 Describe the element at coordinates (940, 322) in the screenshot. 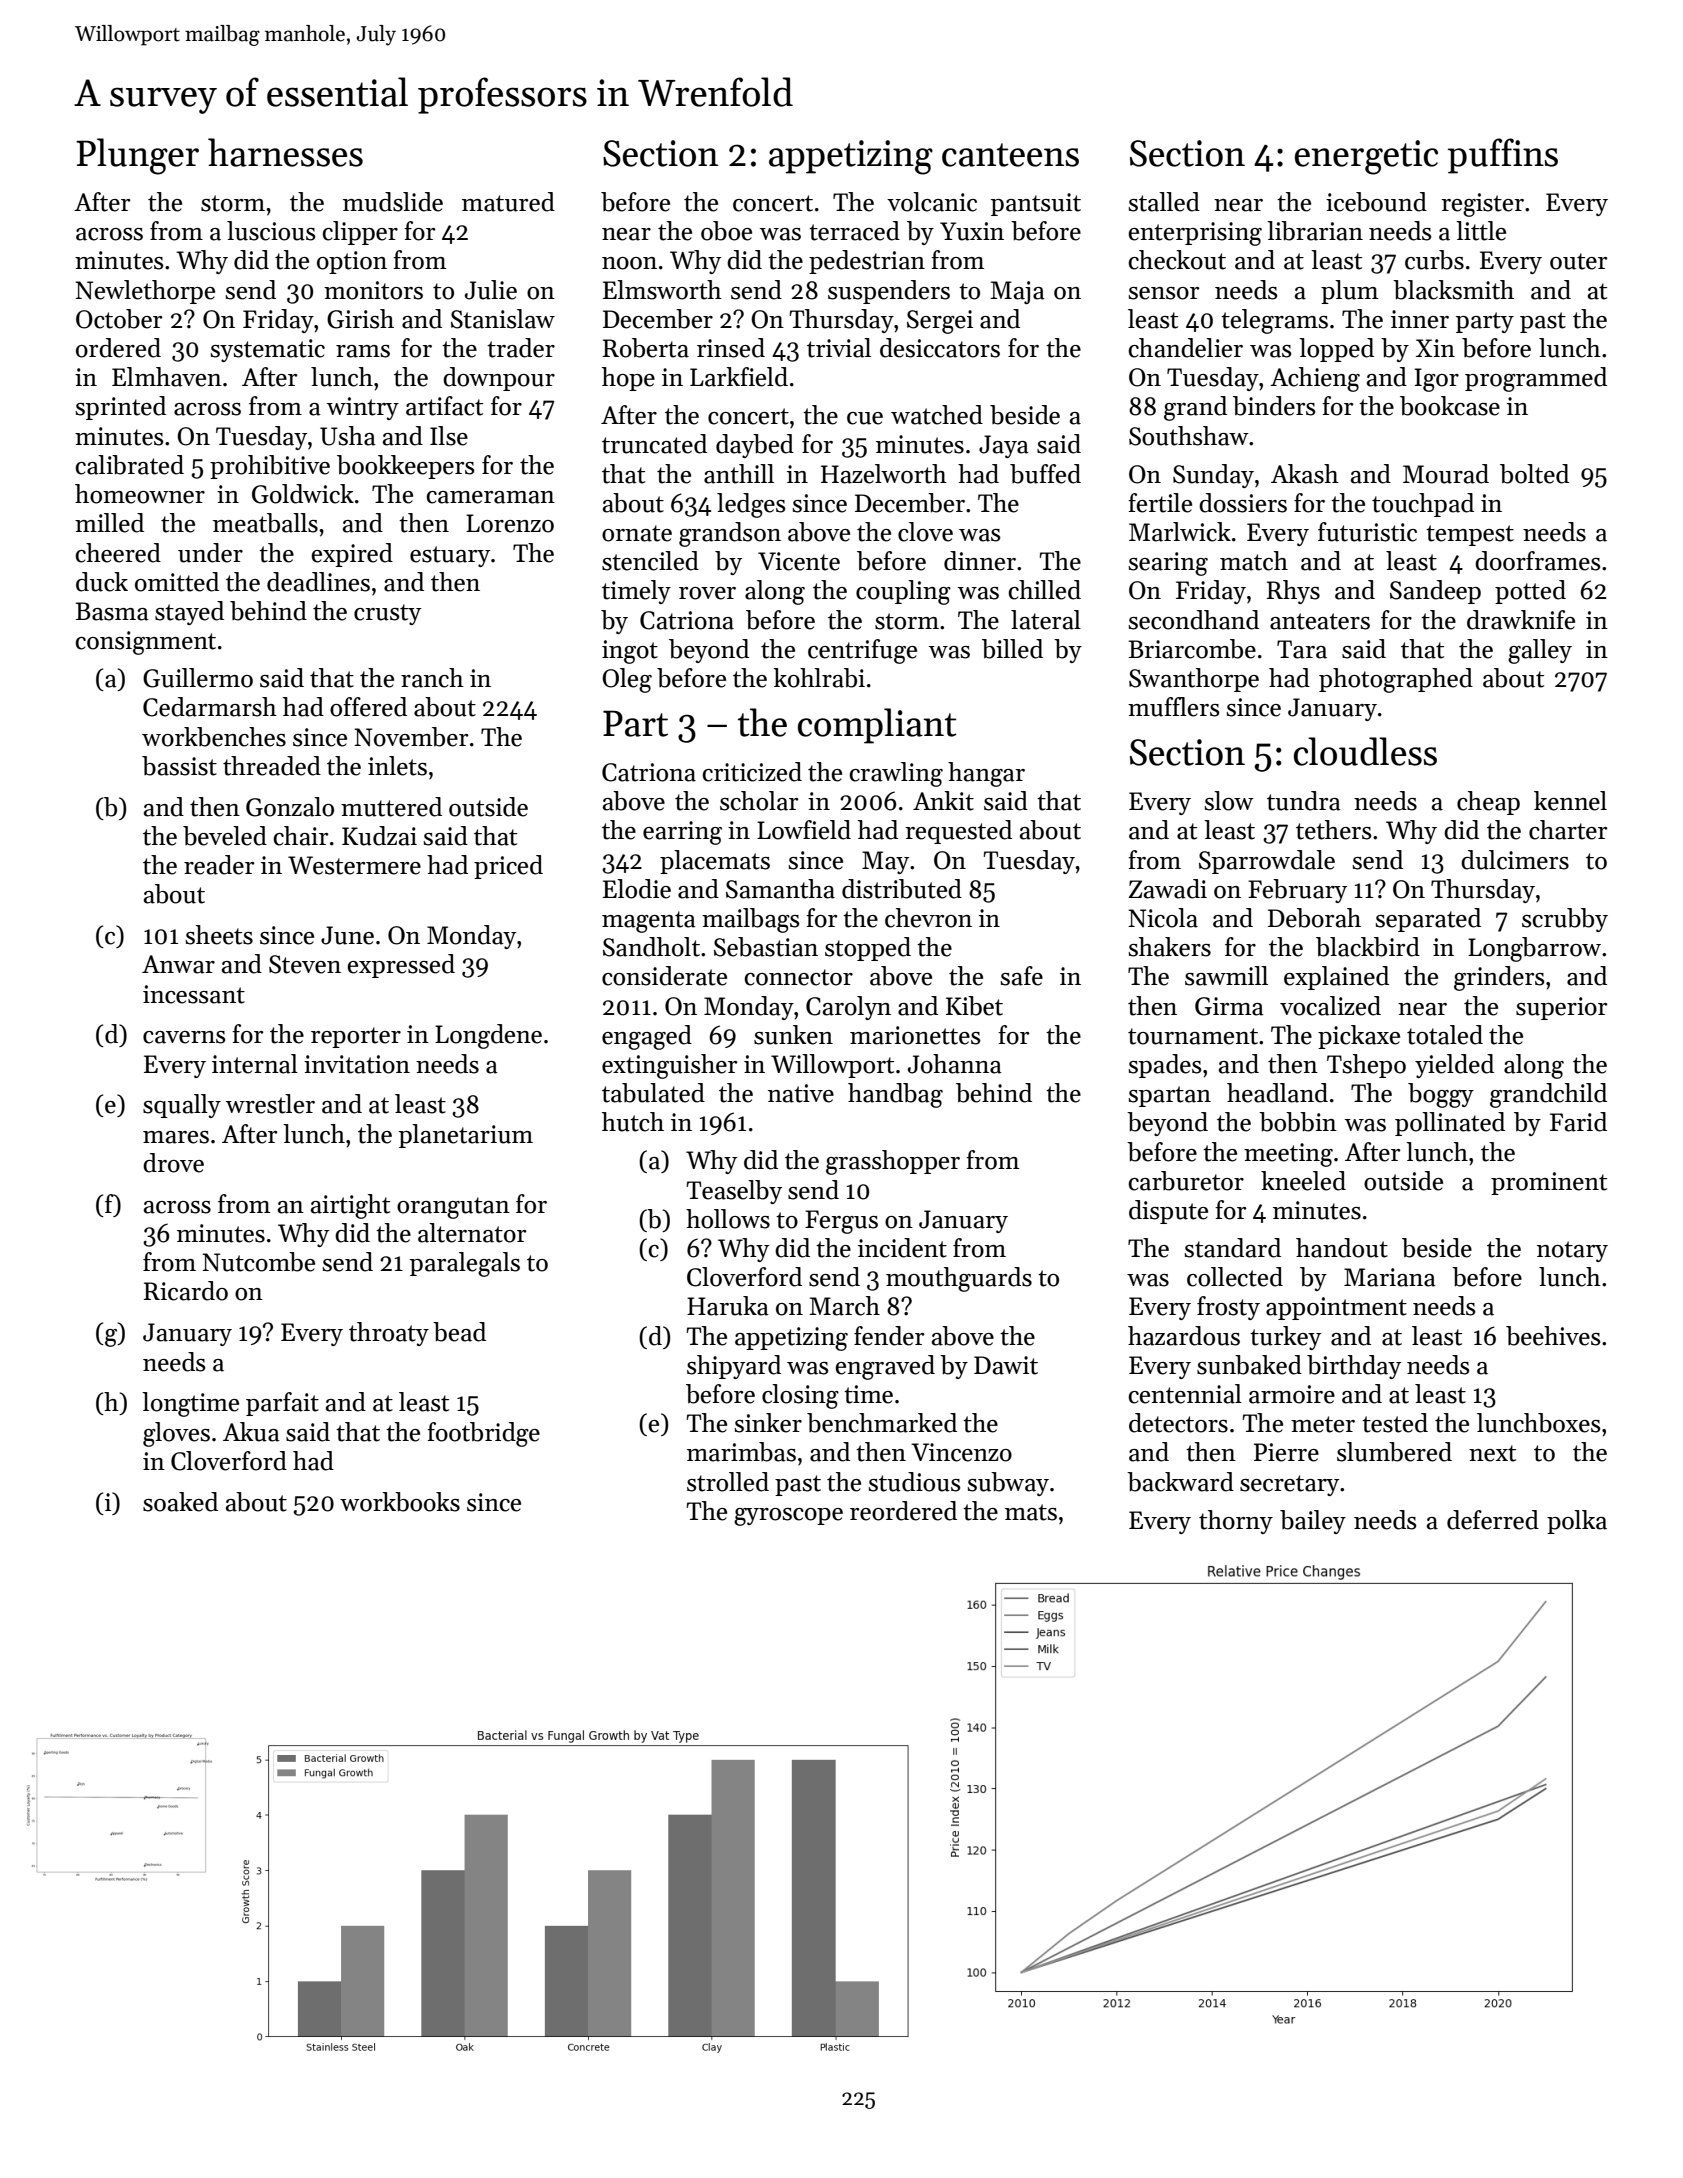

I see `Sergei` at that location.
